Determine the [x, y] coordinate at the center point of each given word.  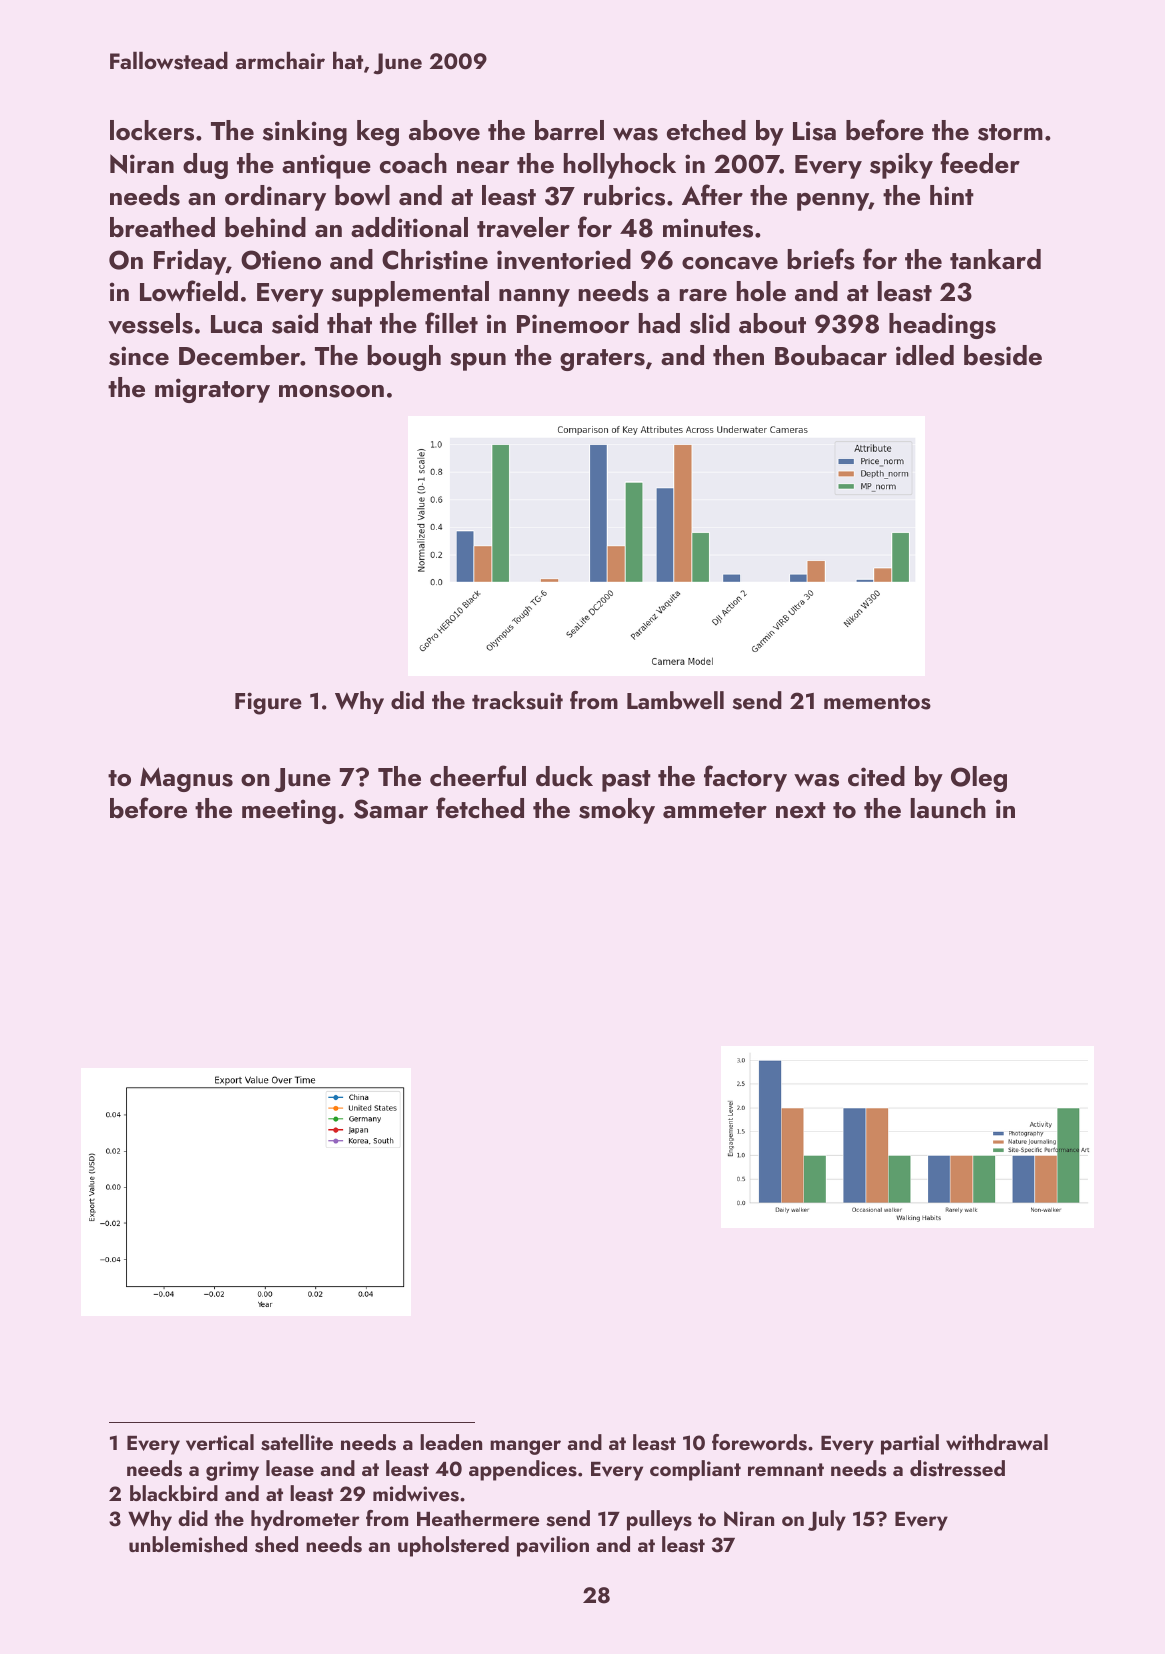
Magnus [186, 779]
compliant [695, 1470]
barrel [569, 130]
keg [378, 133]
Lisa [814, 131]
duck [564, 776]
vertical [220, 1442]
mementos [877, 702]
